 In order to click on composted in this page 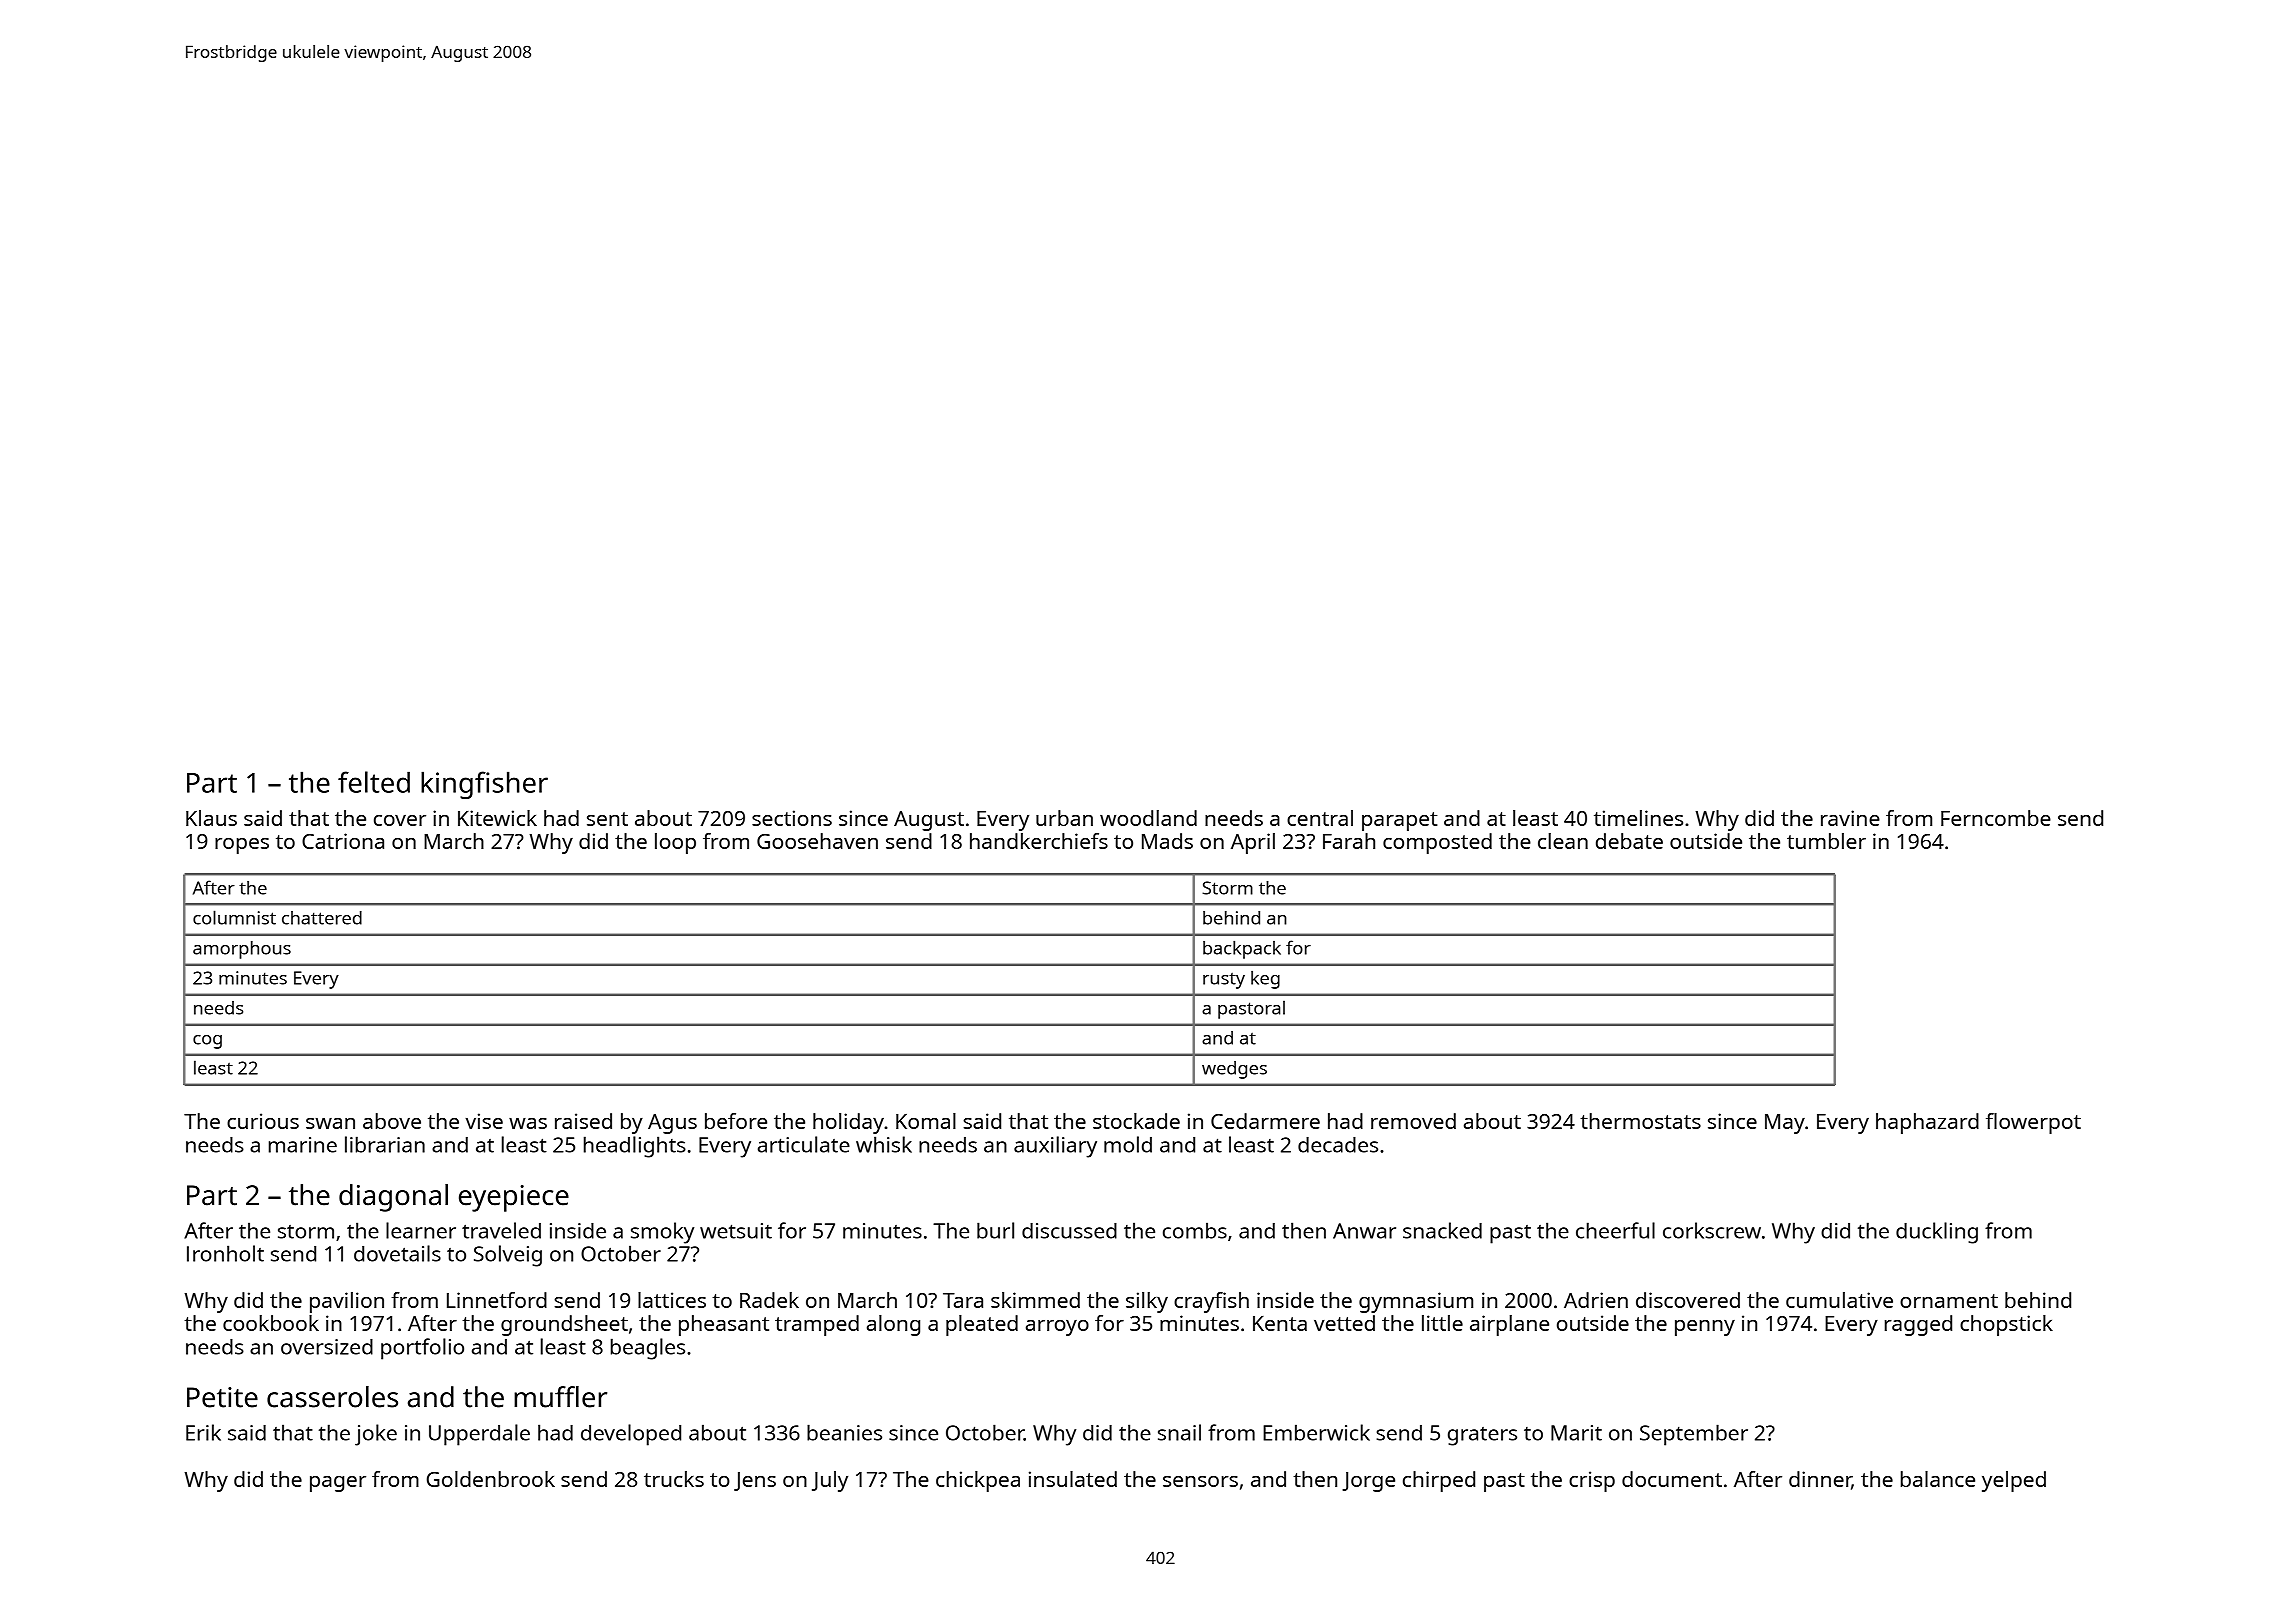, I will do `click(1437, 843)`.
